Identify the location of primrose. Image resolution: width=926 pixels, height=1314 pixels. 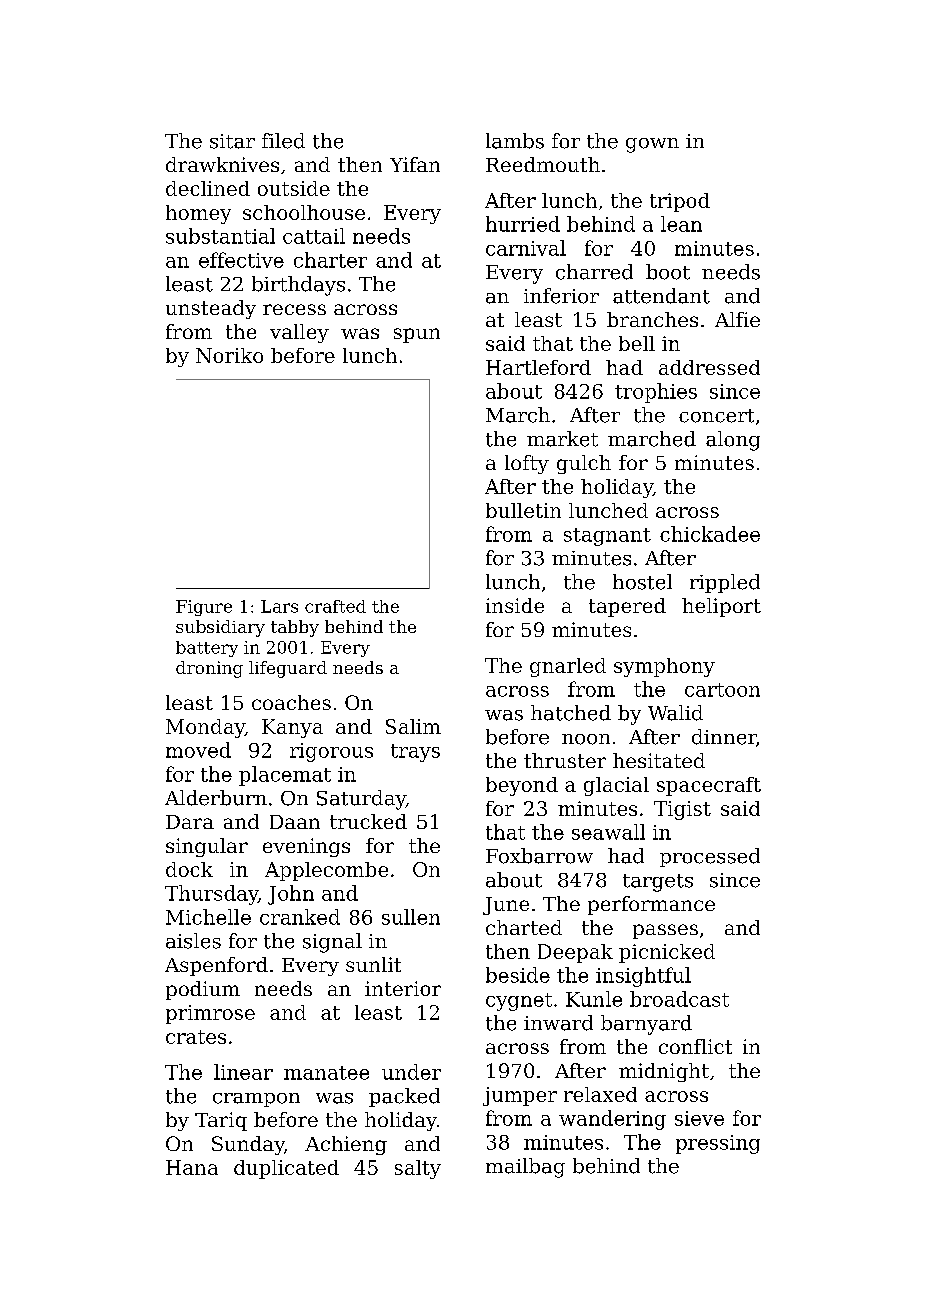
(210, 1014).
